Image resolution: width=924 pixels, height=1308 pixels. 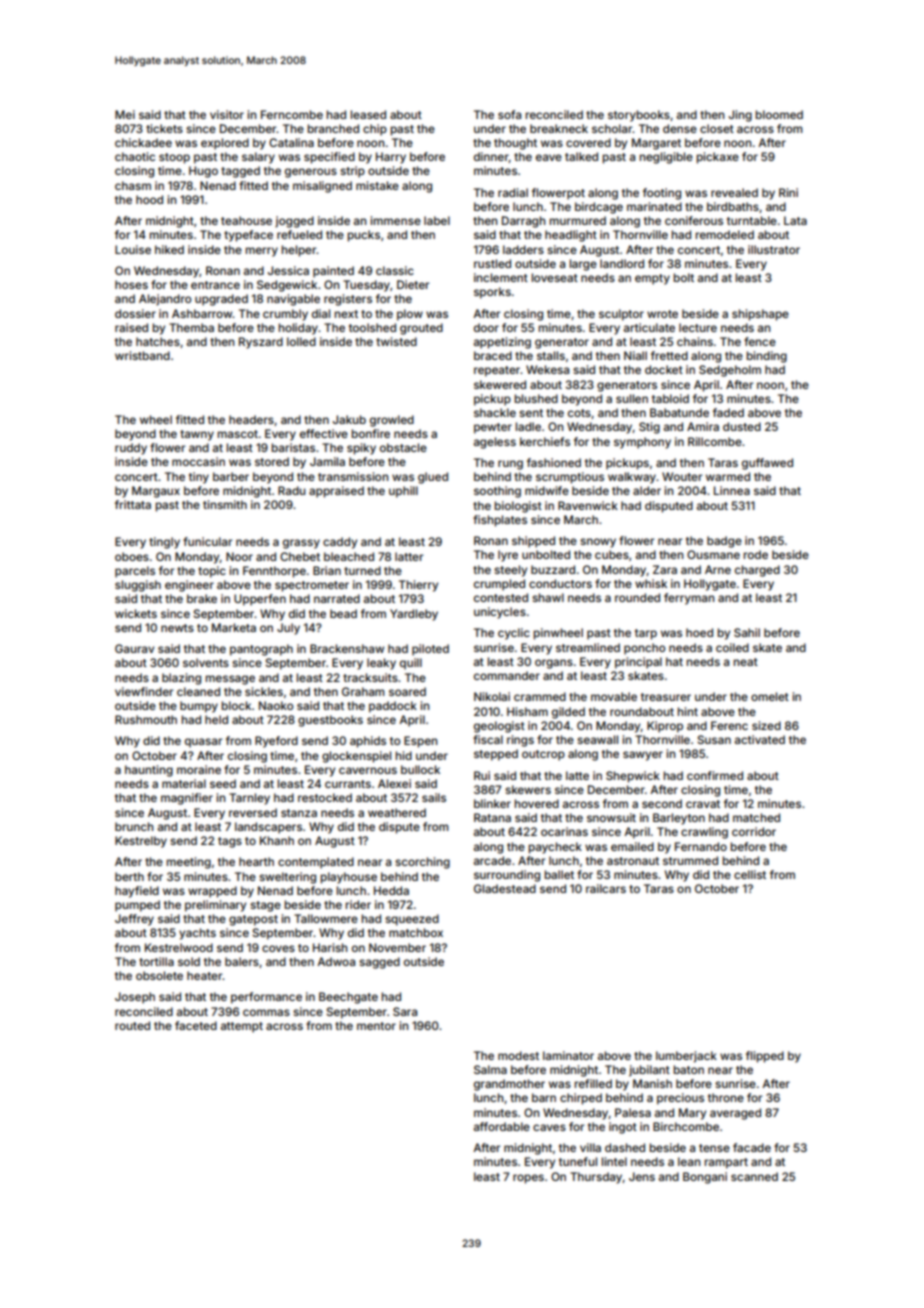 I want to click on treasurer, so click(x=666, y=697).
